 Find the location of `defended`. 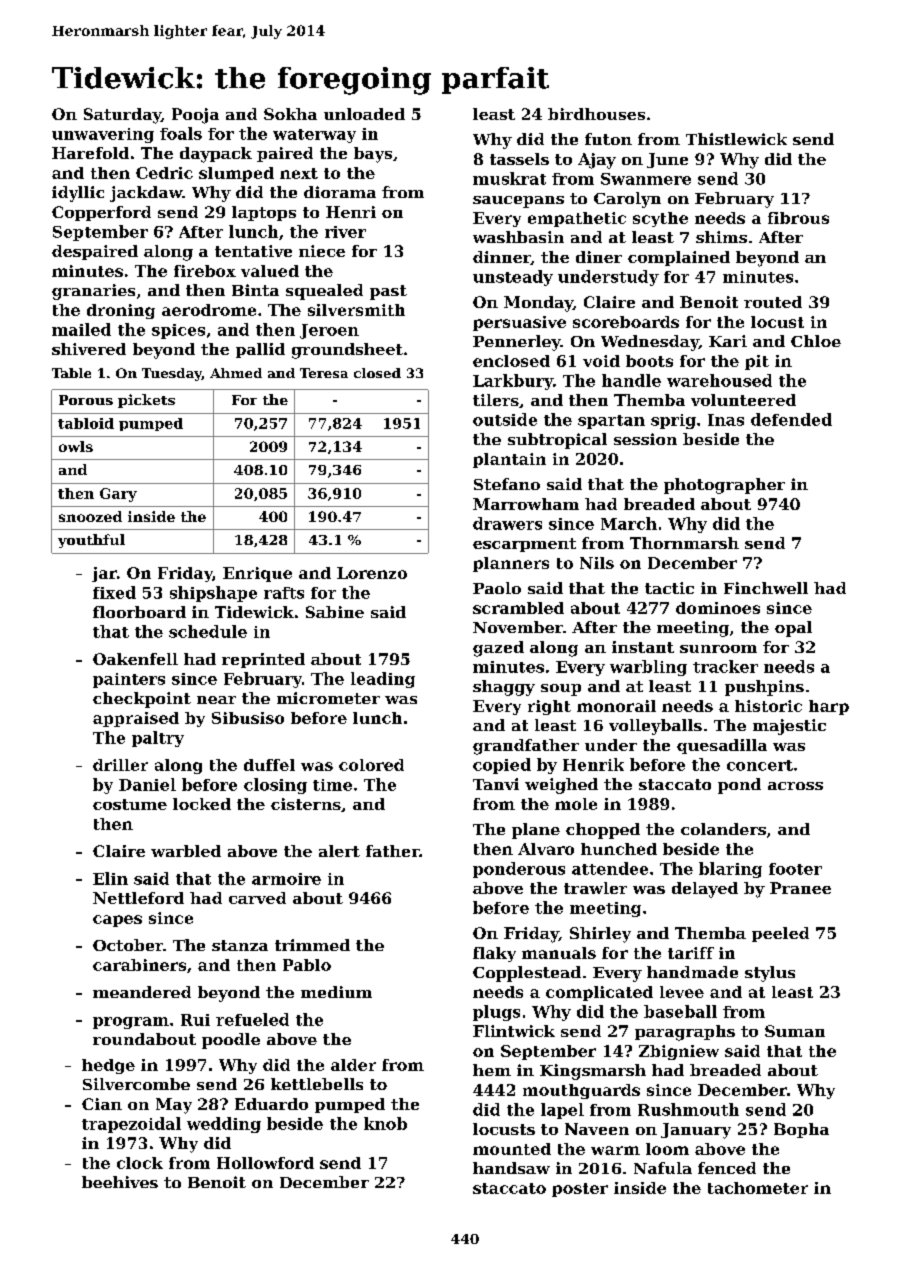

defended is located at coordinates (791, 419).
